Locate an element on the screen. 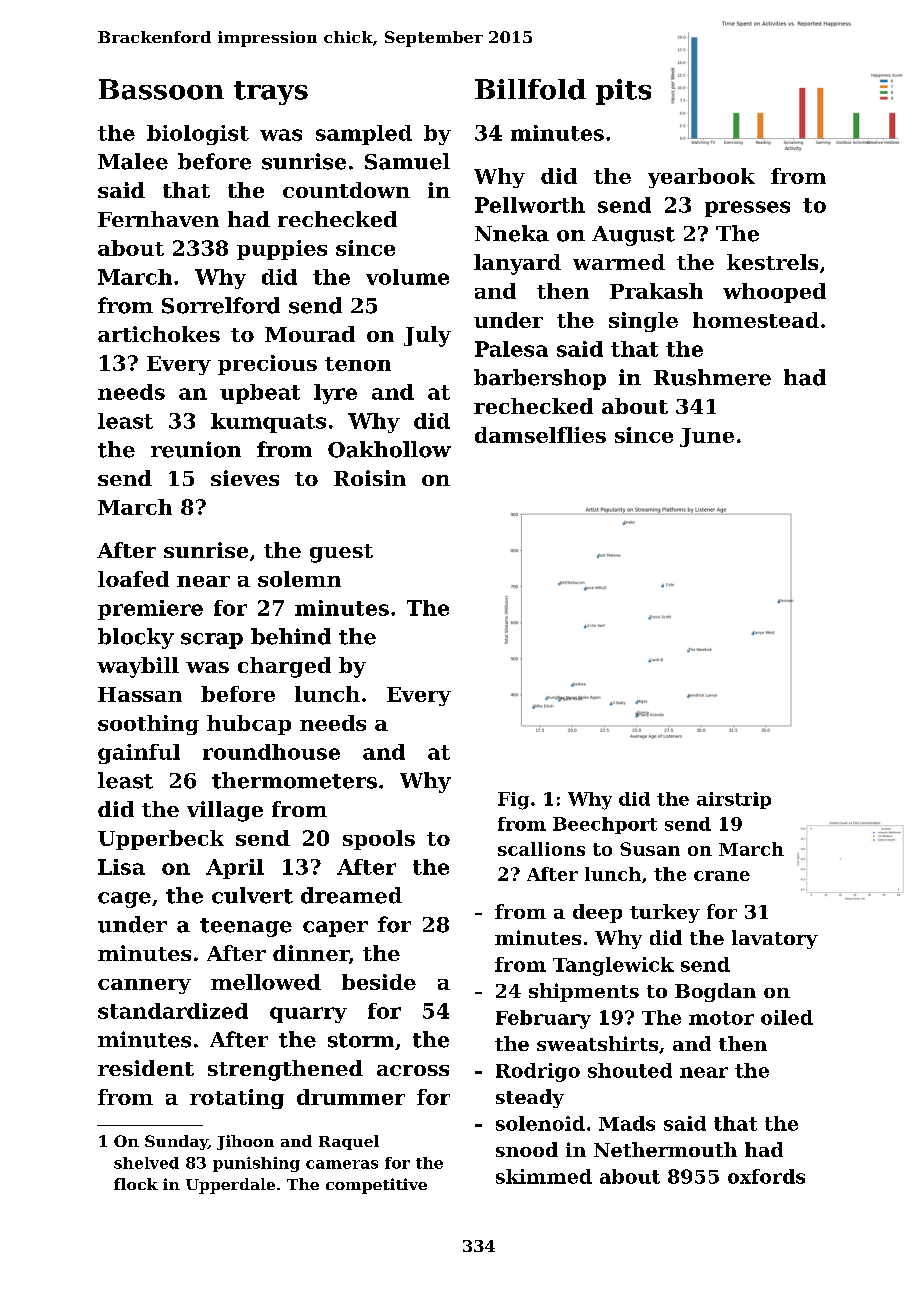 The image size is (924, 1314). Billfold is located at coordinates (530, 89).
